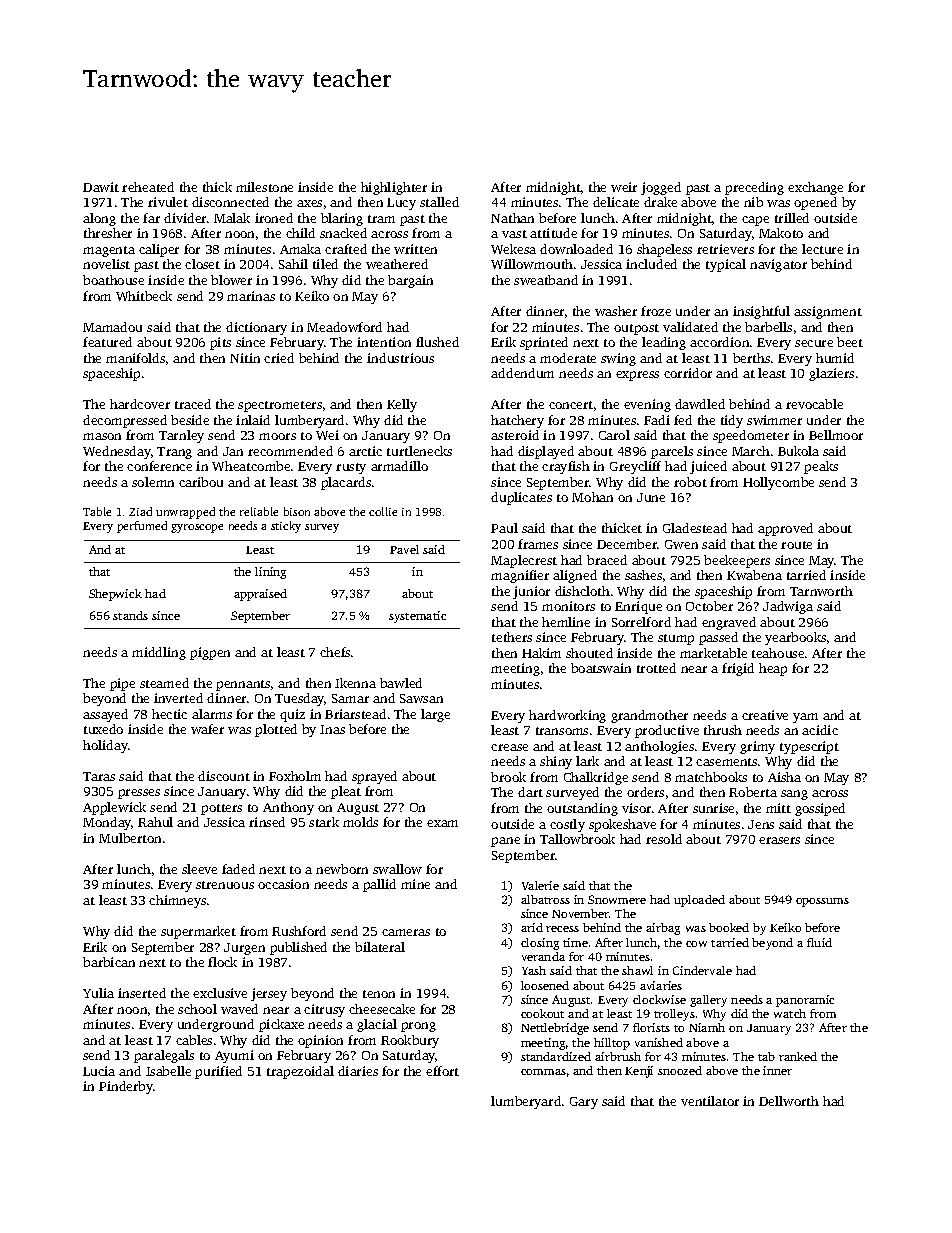 The height and width of the screenshot is (1233, 952). I want to click on Wednesday, so click(117, 452).
